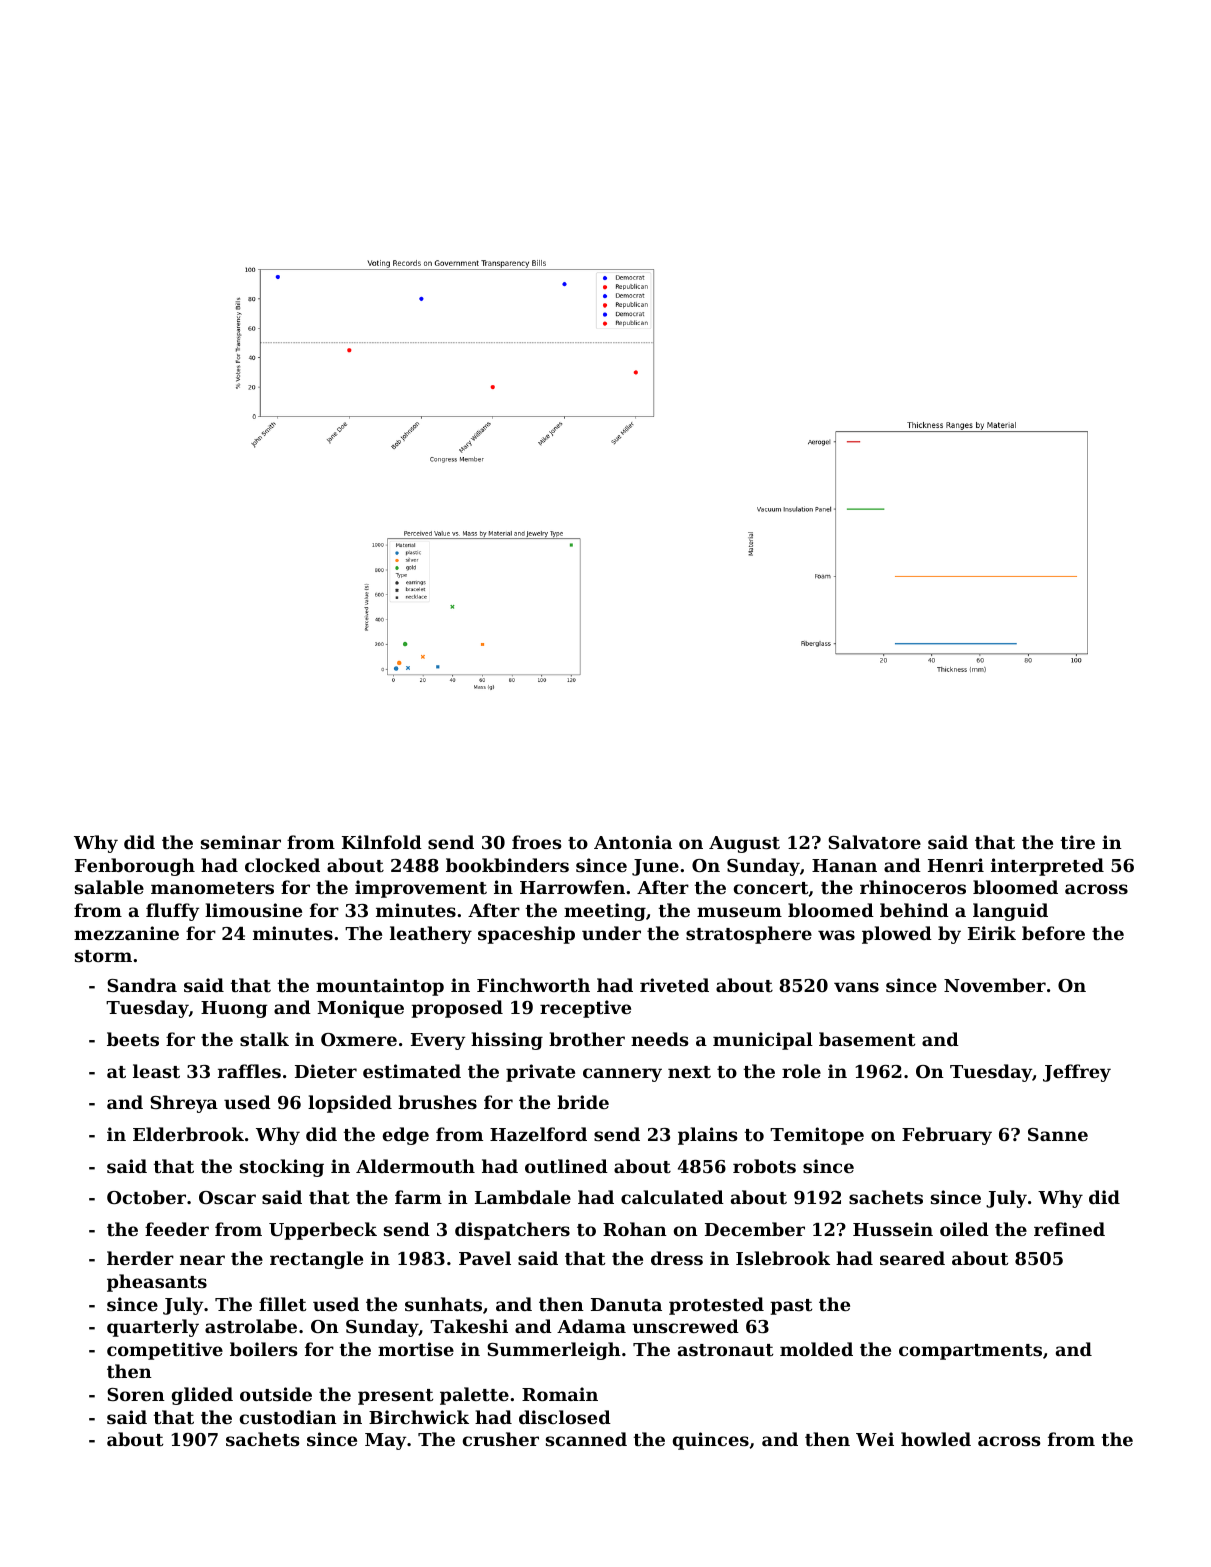  What do you see at coordinates (241, 842) in the screenshot?
I see `seminar` at bounding box center [241, 842].
